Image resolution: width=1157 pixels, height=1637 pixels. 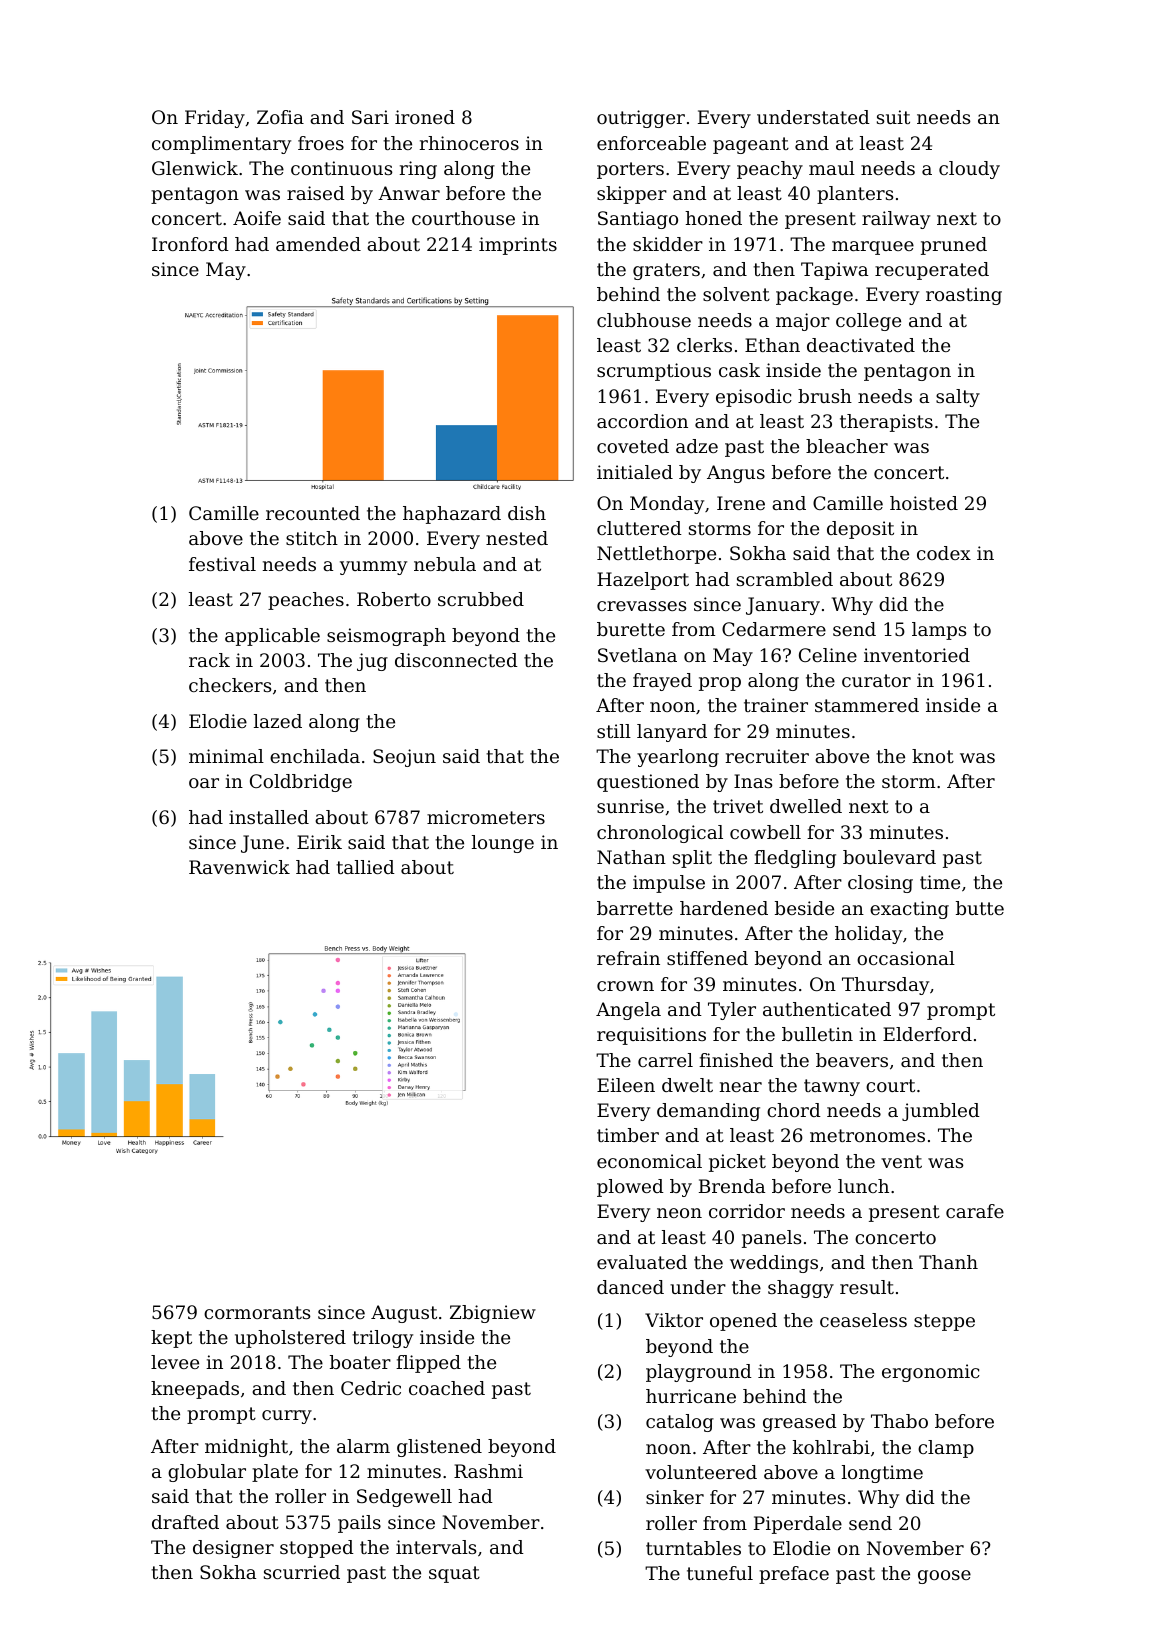 I want to click on flipped, so click(x=428, y=1364).
